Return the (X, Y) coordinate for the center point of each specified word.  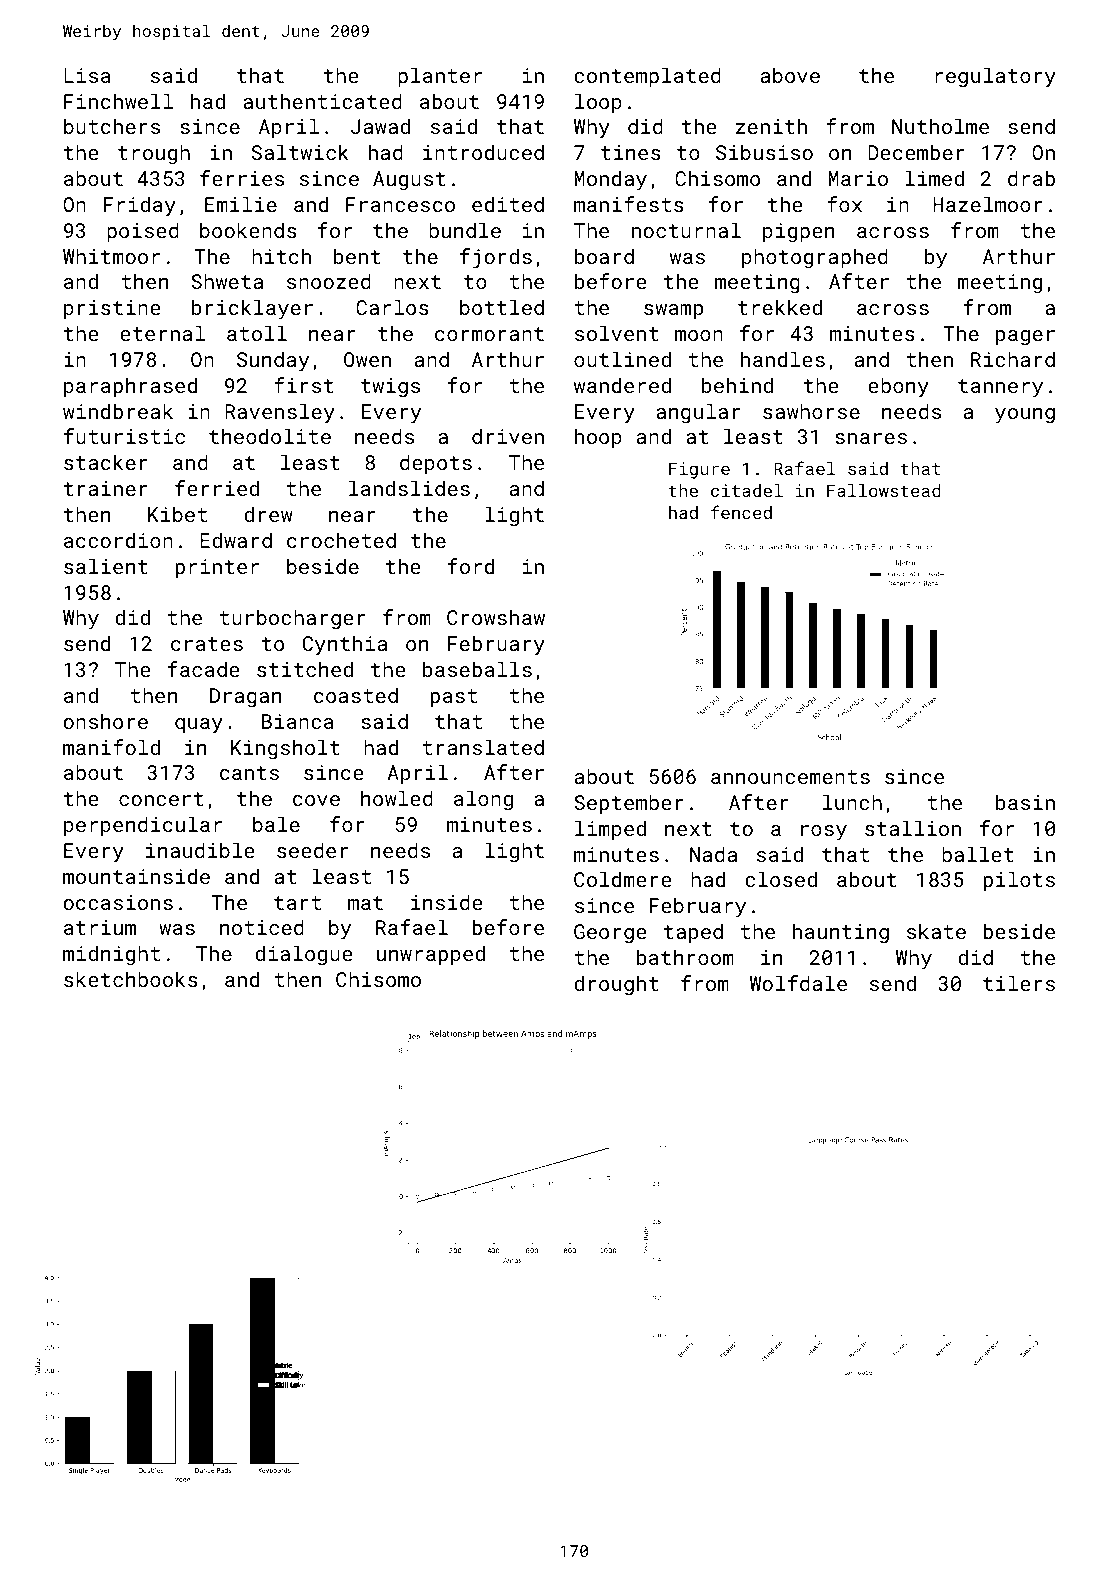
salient (106, 566)
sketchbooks (131, 979)
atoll (257, 333)
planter (440, 77)
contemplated (647, 77)
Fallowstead (884, 490)
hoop (598, 438)
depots (436, 464)
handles (783, 359)
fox (844, 204)
